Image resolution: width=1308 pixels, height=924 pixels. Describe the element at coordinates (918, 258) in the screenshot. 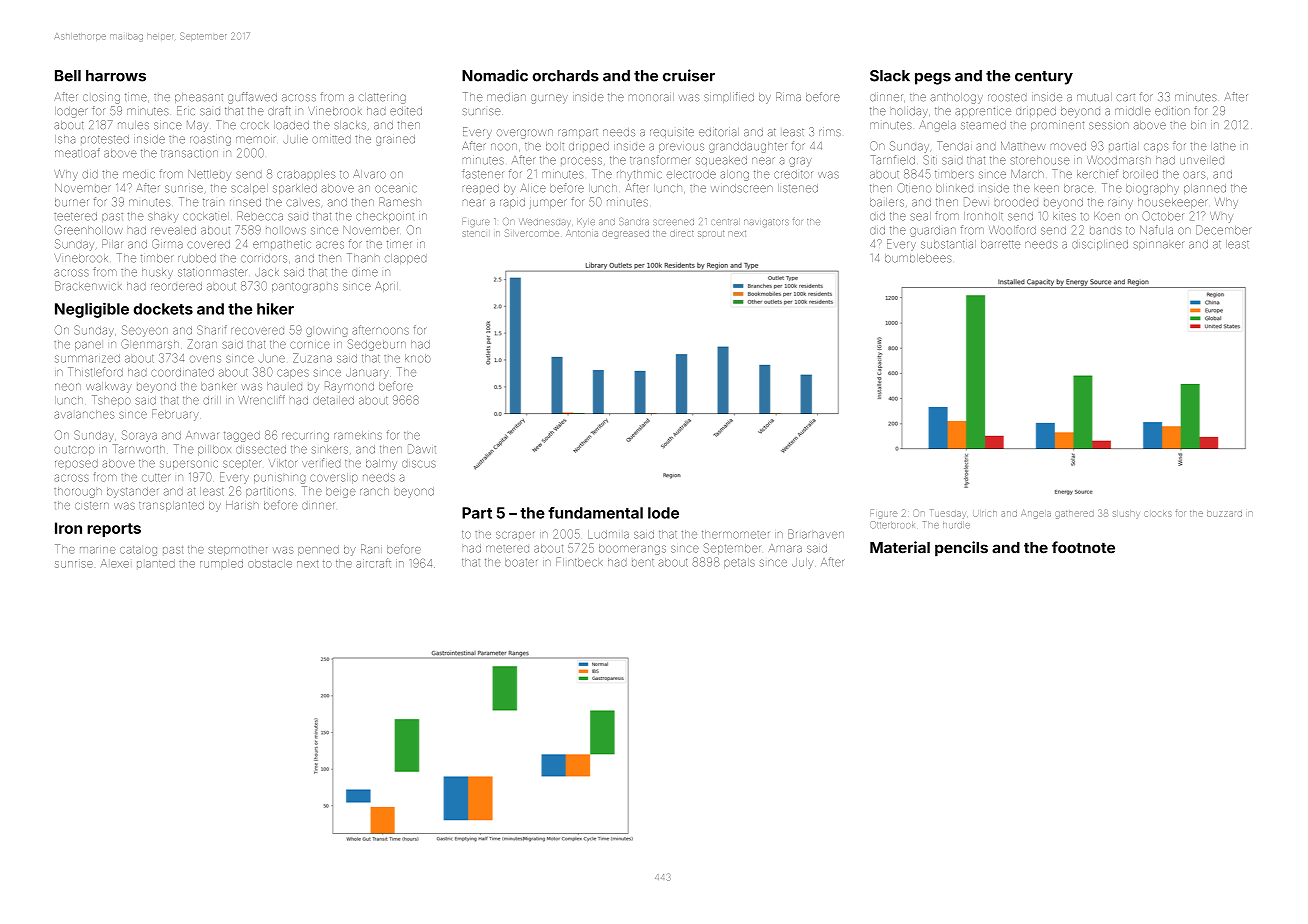

I see `bumblebees` at that location.
